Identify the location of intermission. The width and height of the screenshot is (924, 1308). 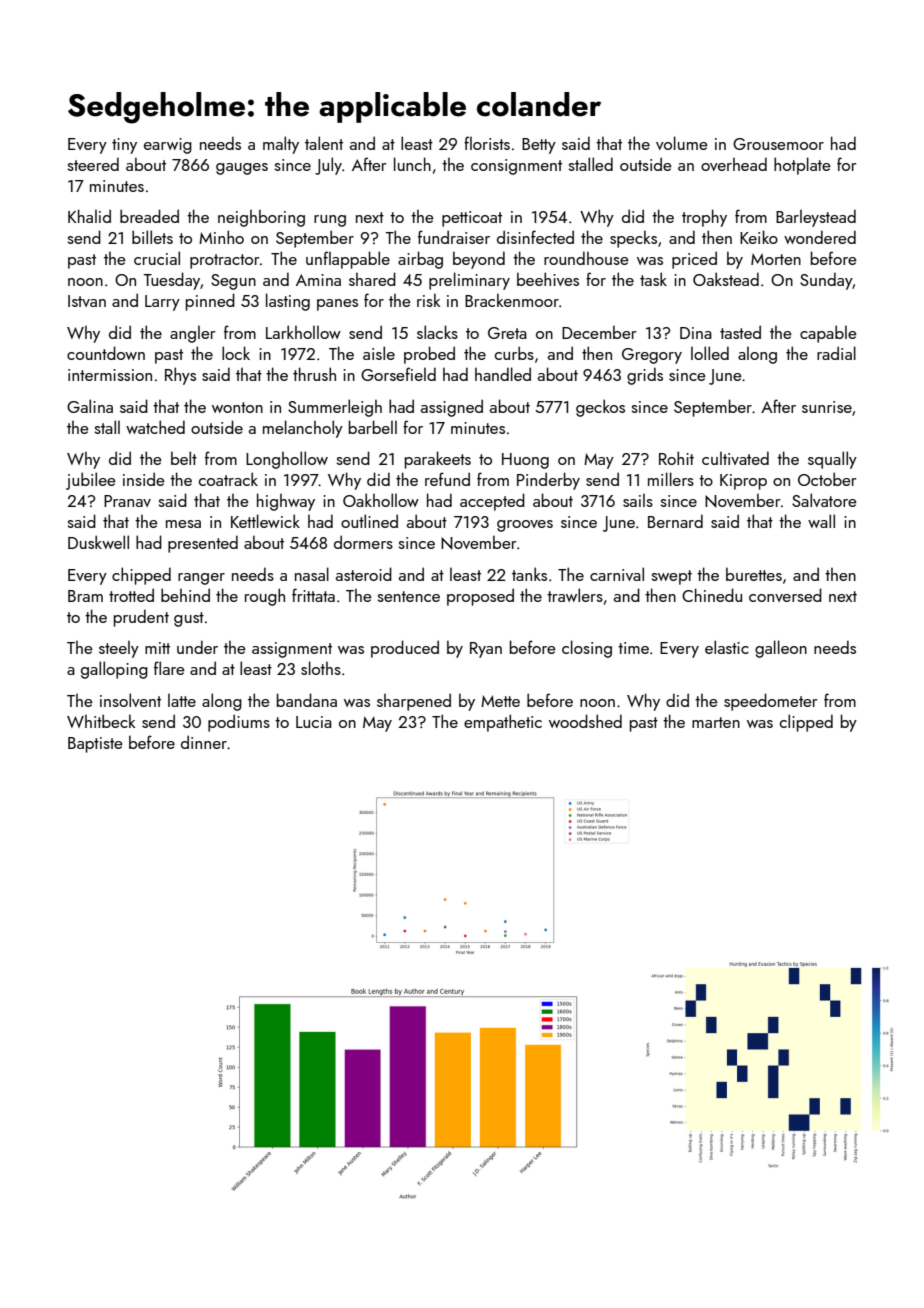
(110, 375).
